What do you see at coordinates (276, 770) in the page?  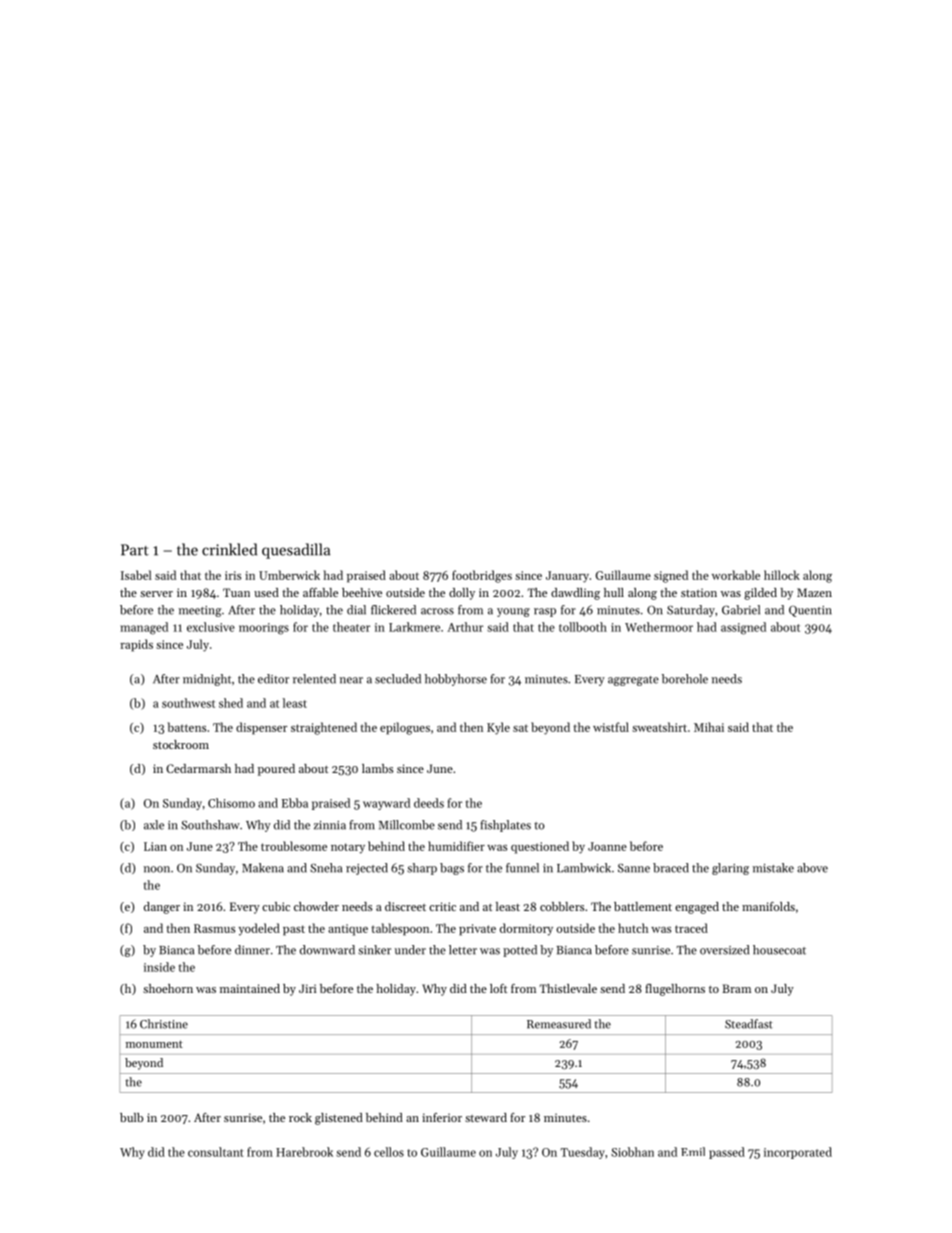 I see `poured` at bounding box center [276, 770].
